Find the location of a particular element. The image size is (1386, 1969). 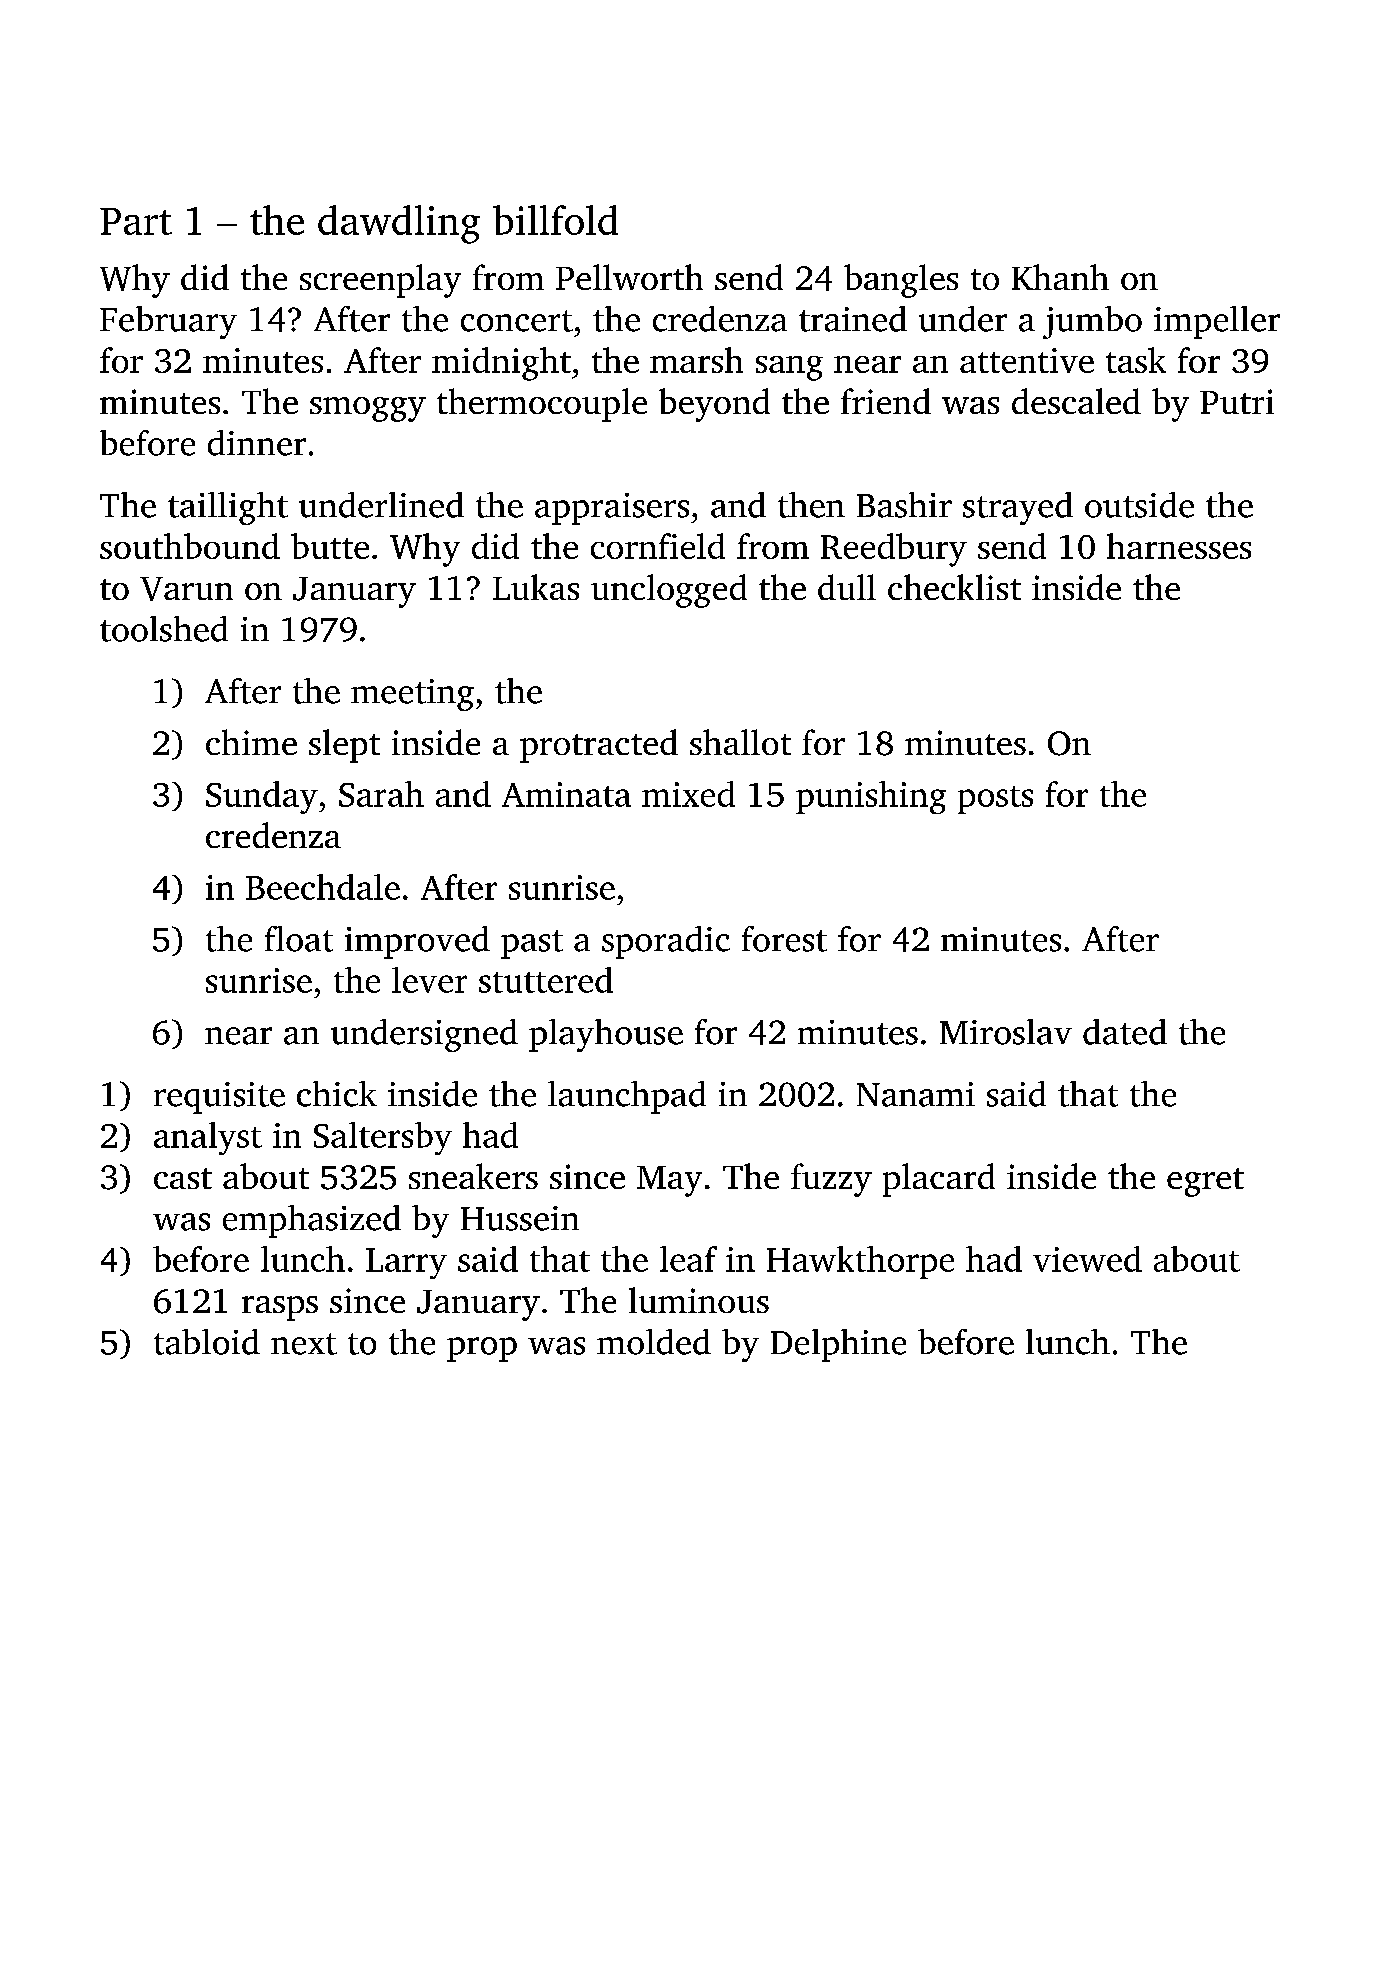

Beechdale is located at coordinates (323, 887).
